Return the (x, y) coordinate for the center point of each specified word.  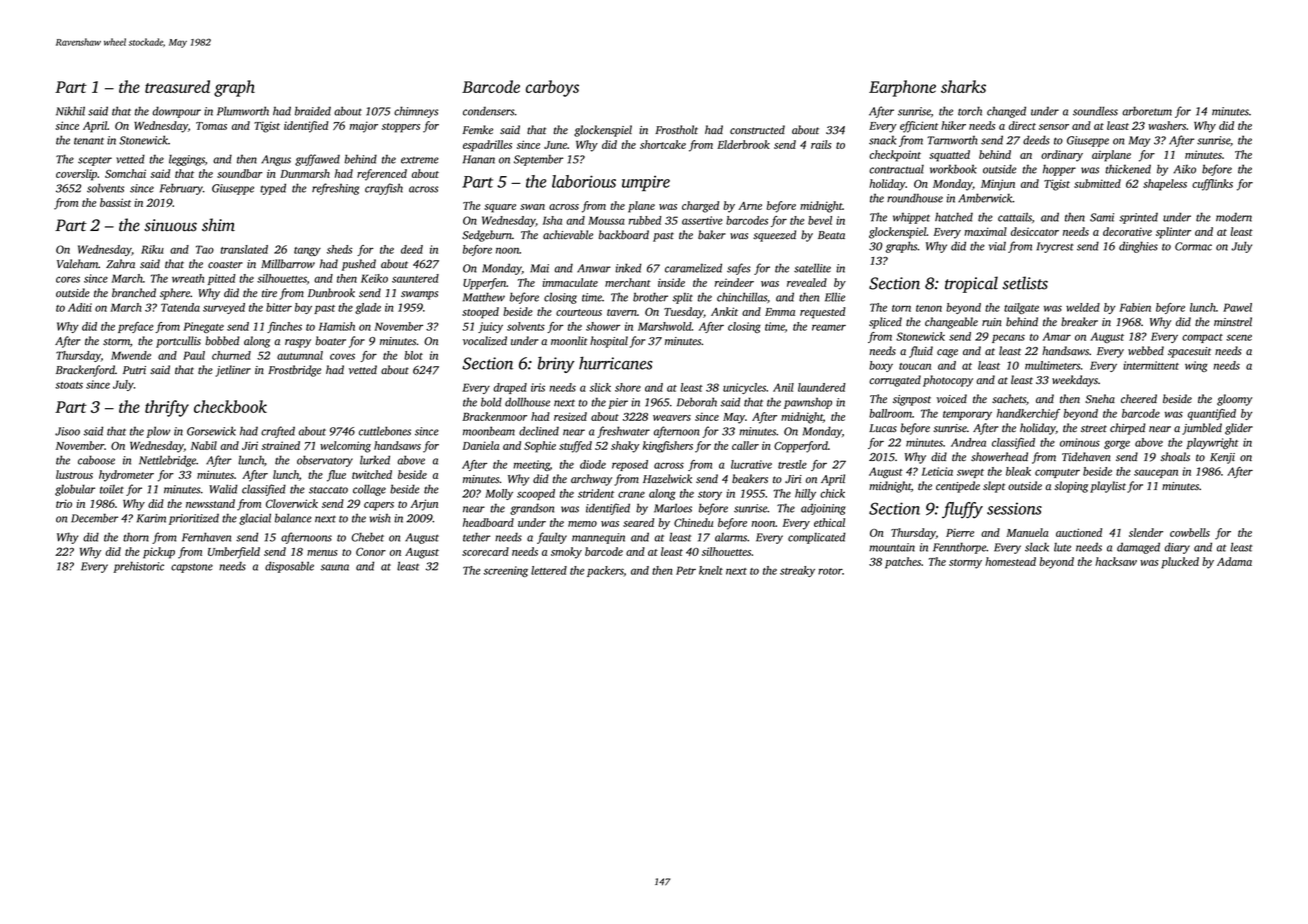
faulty (552, 538)
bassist (115, 202)
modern (1234, 217)
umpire (646, 183)
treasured (177, 86)
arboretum (1147, 111)
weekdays (1075, 381)
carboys (552, 88)
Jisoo (67, 431)
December (94, 518)
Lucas (883, 428)
